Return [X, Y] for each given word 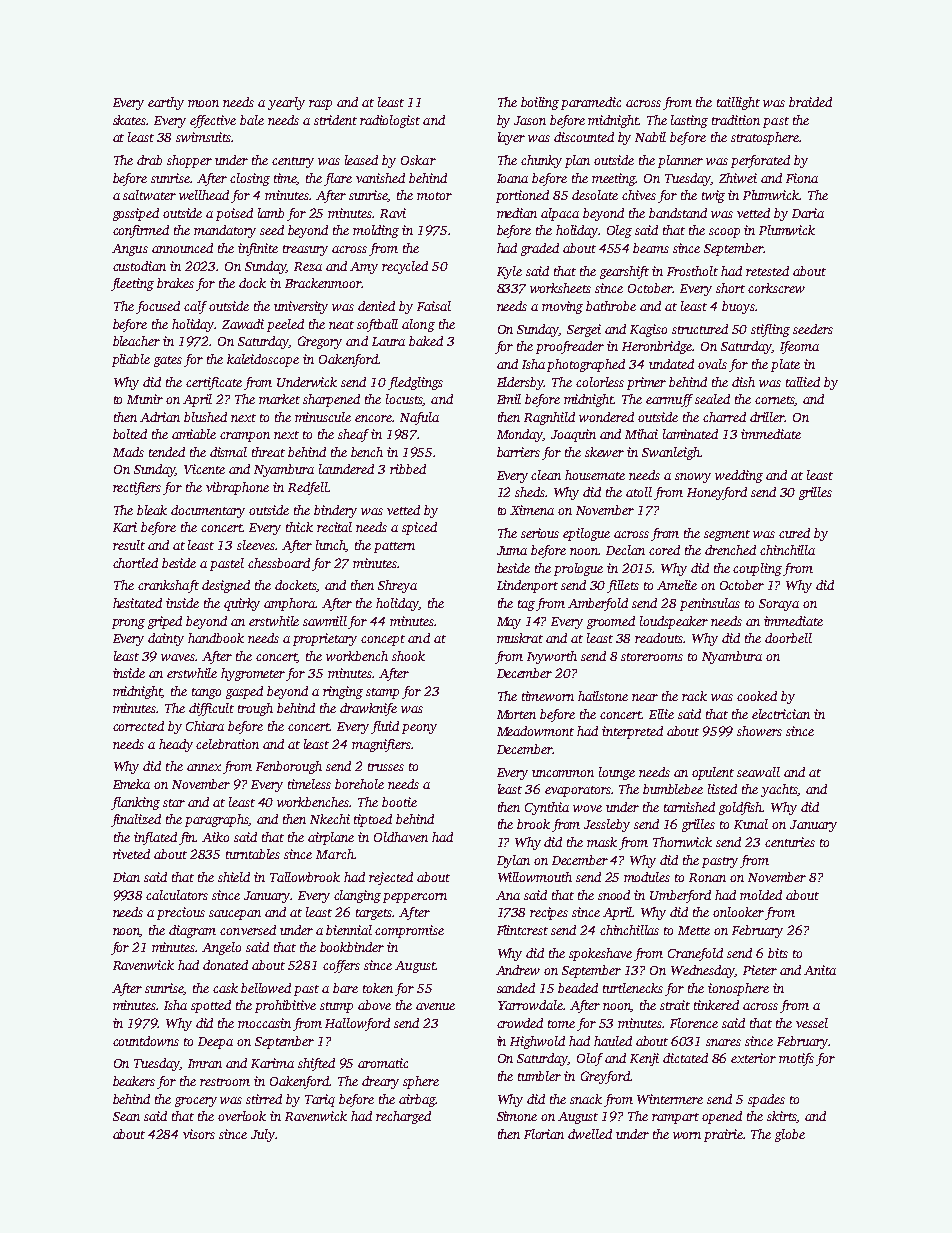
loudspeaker [674, 622]
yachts [779, 790]
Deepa [215, 1043]
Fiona [802, 178]
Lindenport [527, 586]
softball [377, 325]
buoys [738, 307]
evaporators [578, 791]
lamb [271, 213]
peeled [285, 325]
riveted [131, 854]
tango [206, 693]
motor [434, 196]
